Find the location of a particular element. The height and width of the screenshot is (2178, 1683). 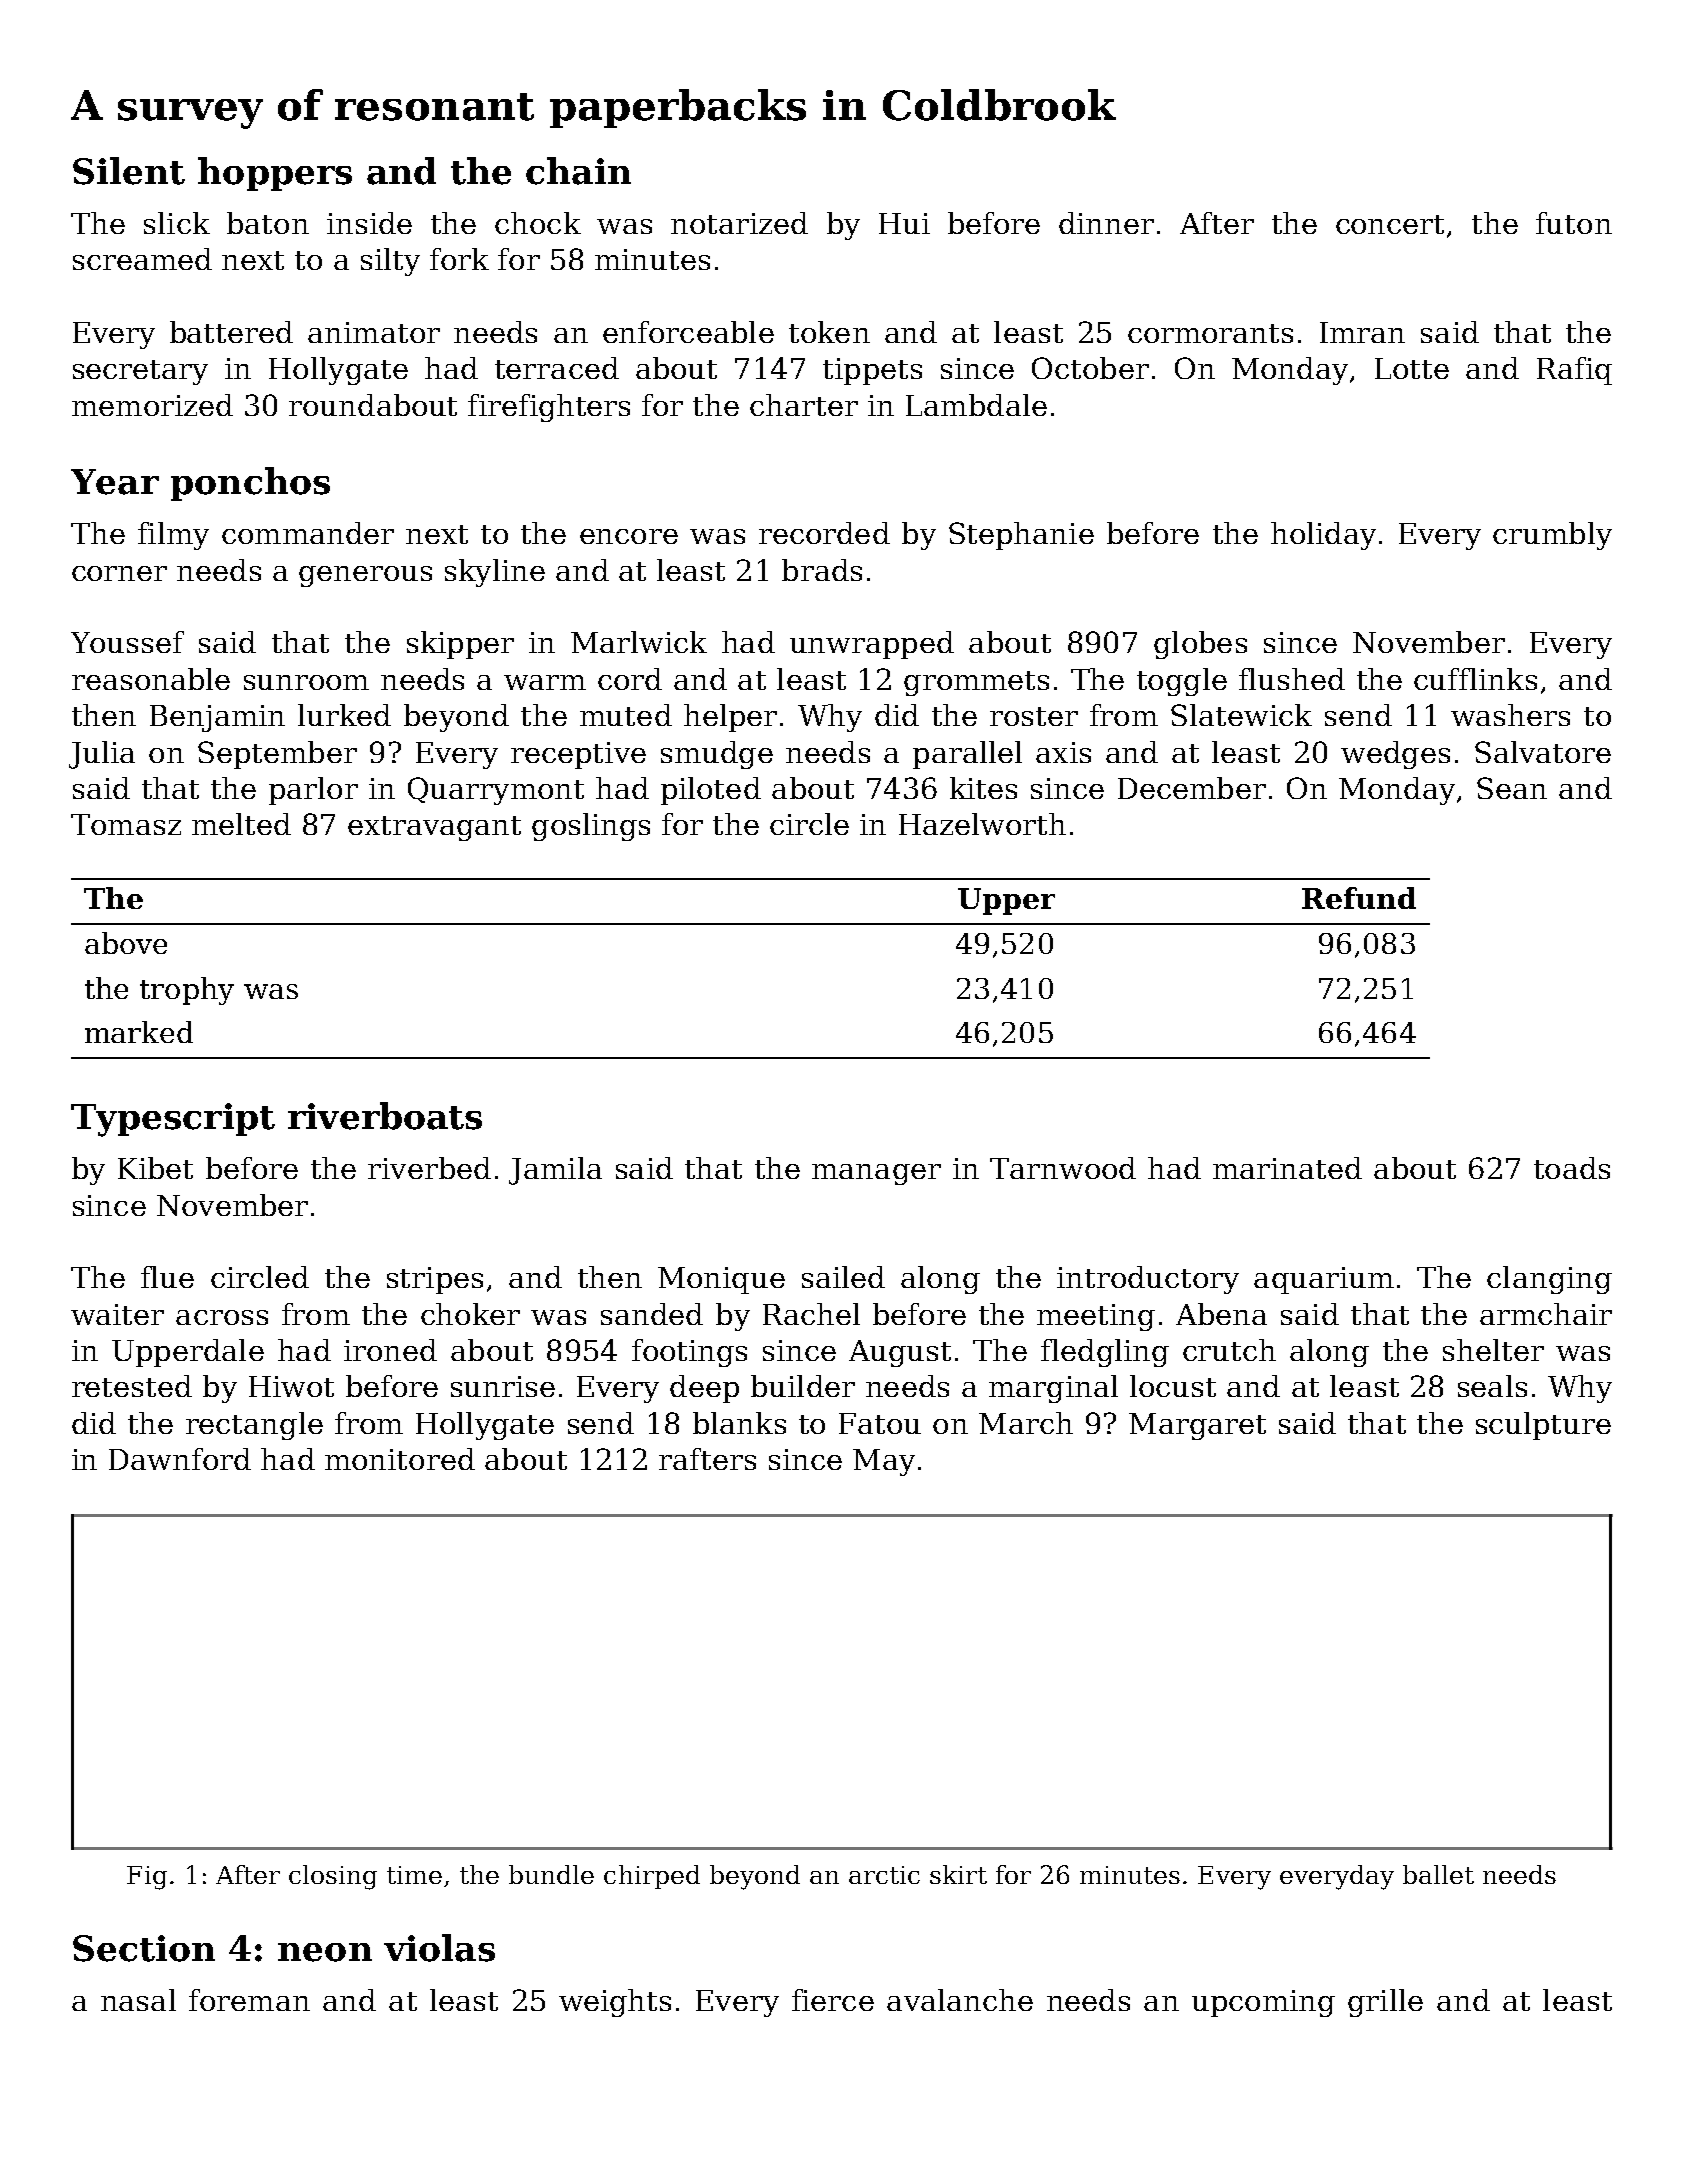

sculpture is located at coordinates (1543, 1426).
